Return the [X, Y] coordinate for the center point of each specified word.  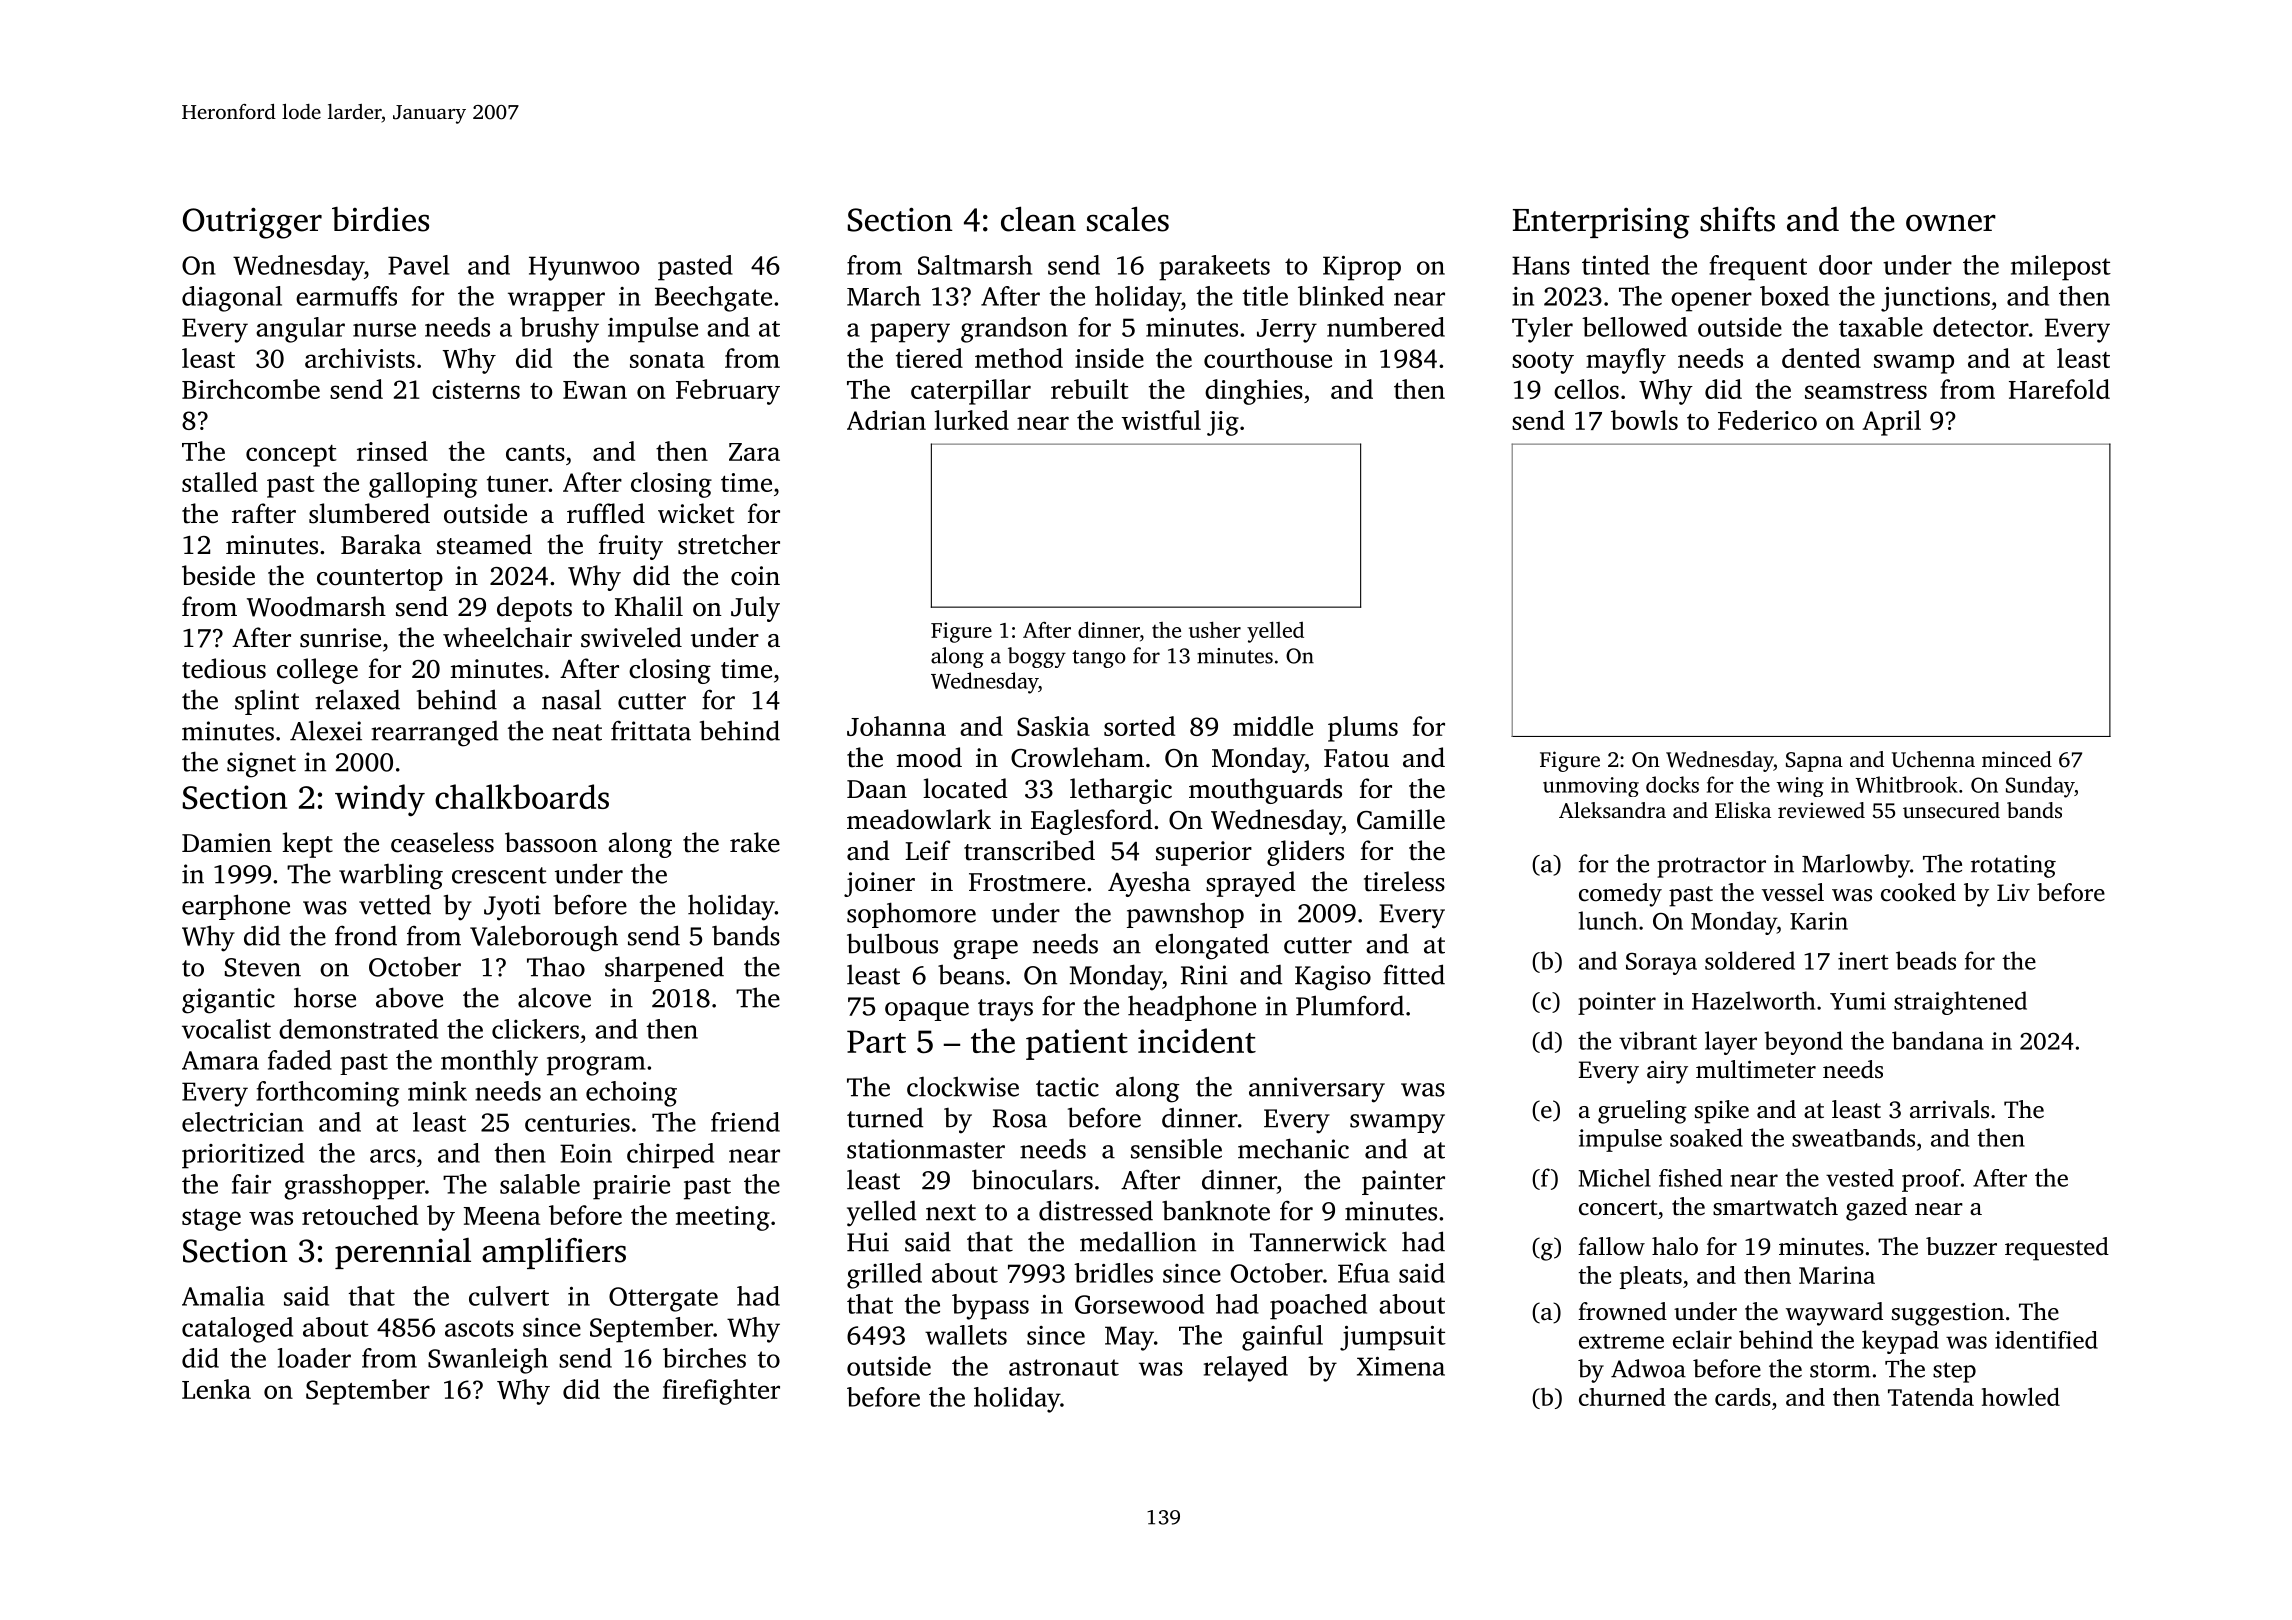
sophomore [911, 915]
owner [1951, 223]
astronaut [1064, 1367]
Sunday [2040, 787]
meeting [723, 1218]
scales [1128, 219]
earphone [236, 907]
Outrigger [252, 223]
